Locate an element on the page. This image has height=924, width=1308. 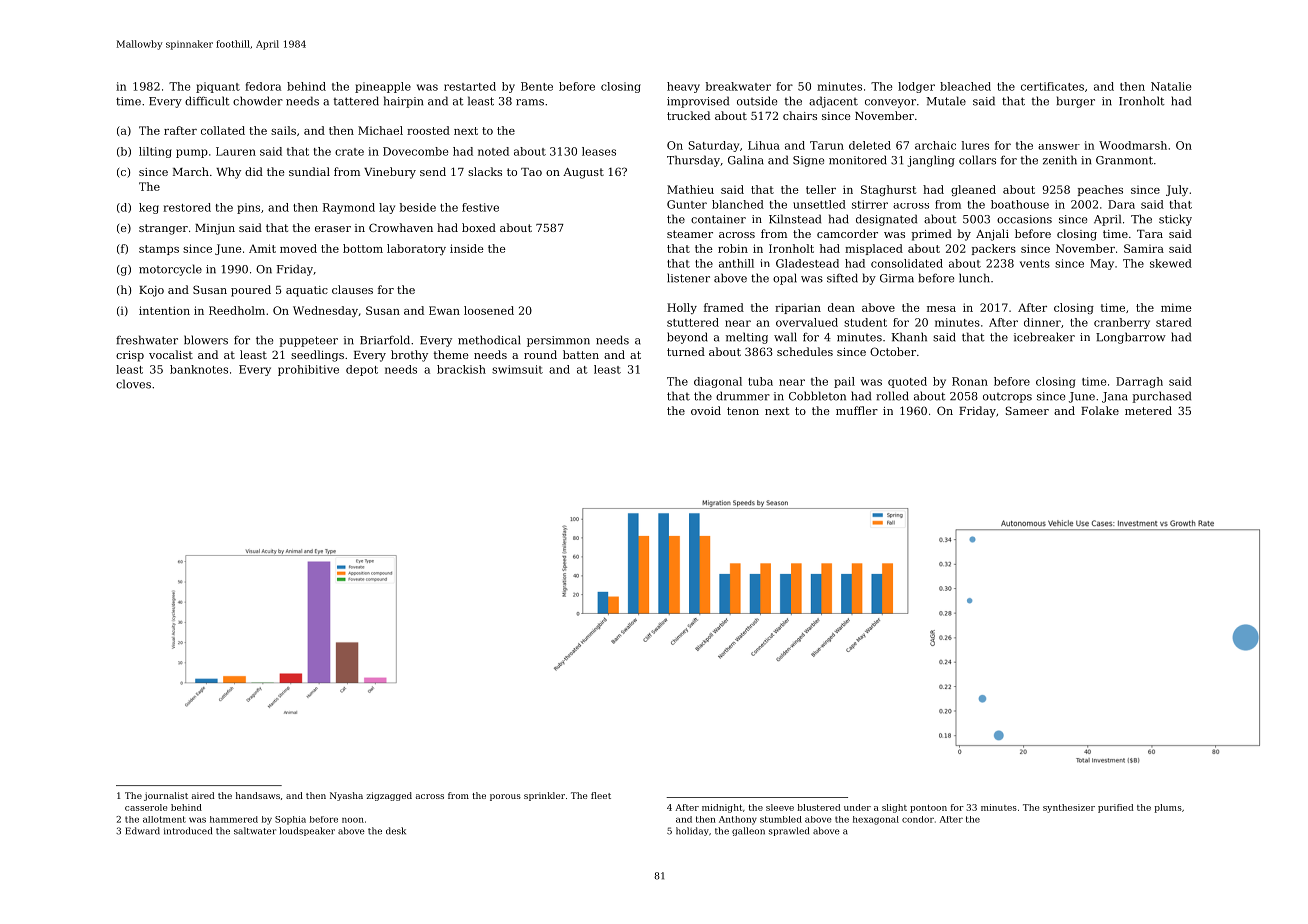
tenon is located at coordinates (743, 411).
